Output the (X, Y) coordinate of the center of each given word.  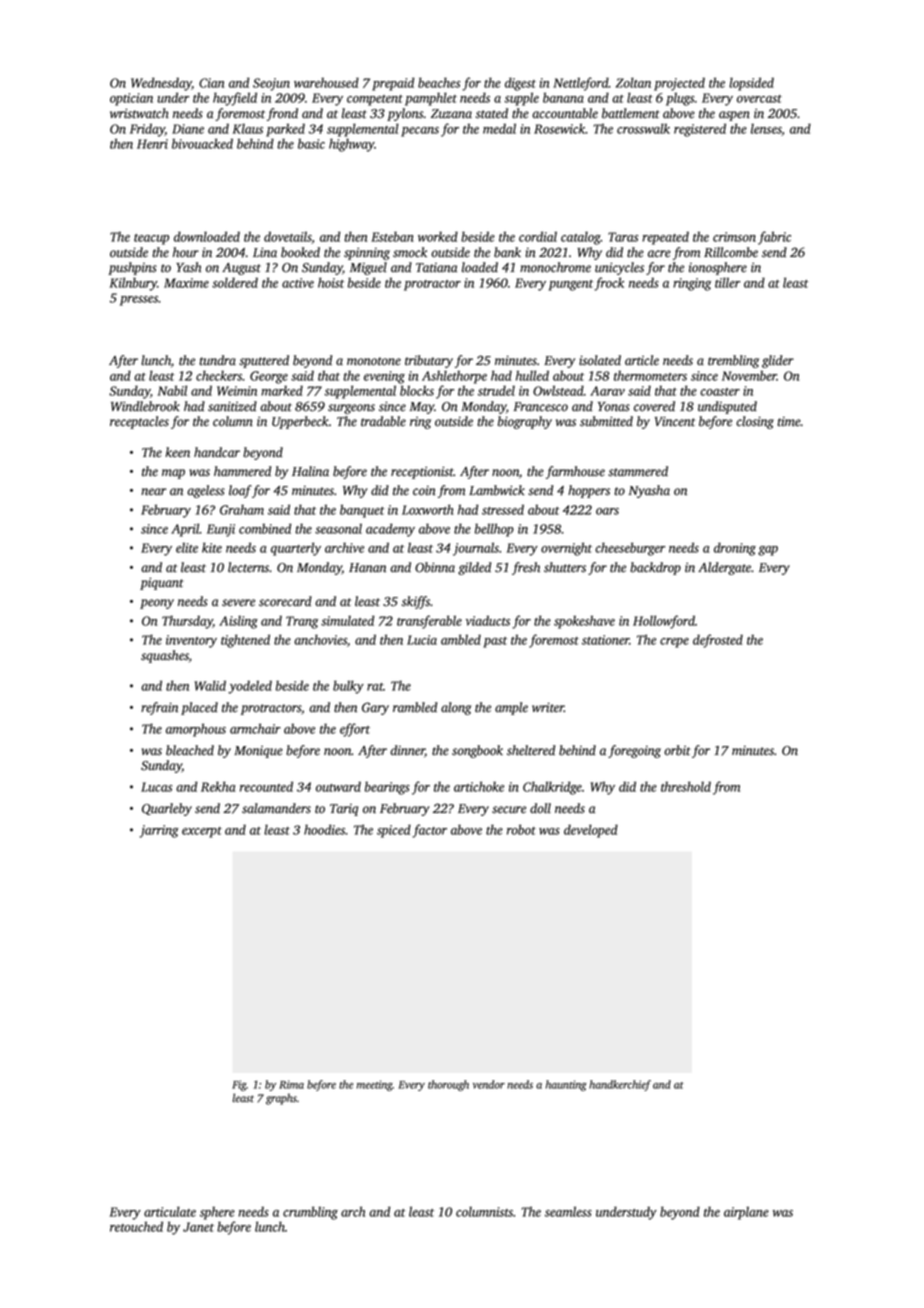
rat (375, 687)
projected (679, 84)
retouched (136, 1226)
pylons (405, 114)
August (241, 269)
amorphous (196, 730)
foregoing (634, 751)
